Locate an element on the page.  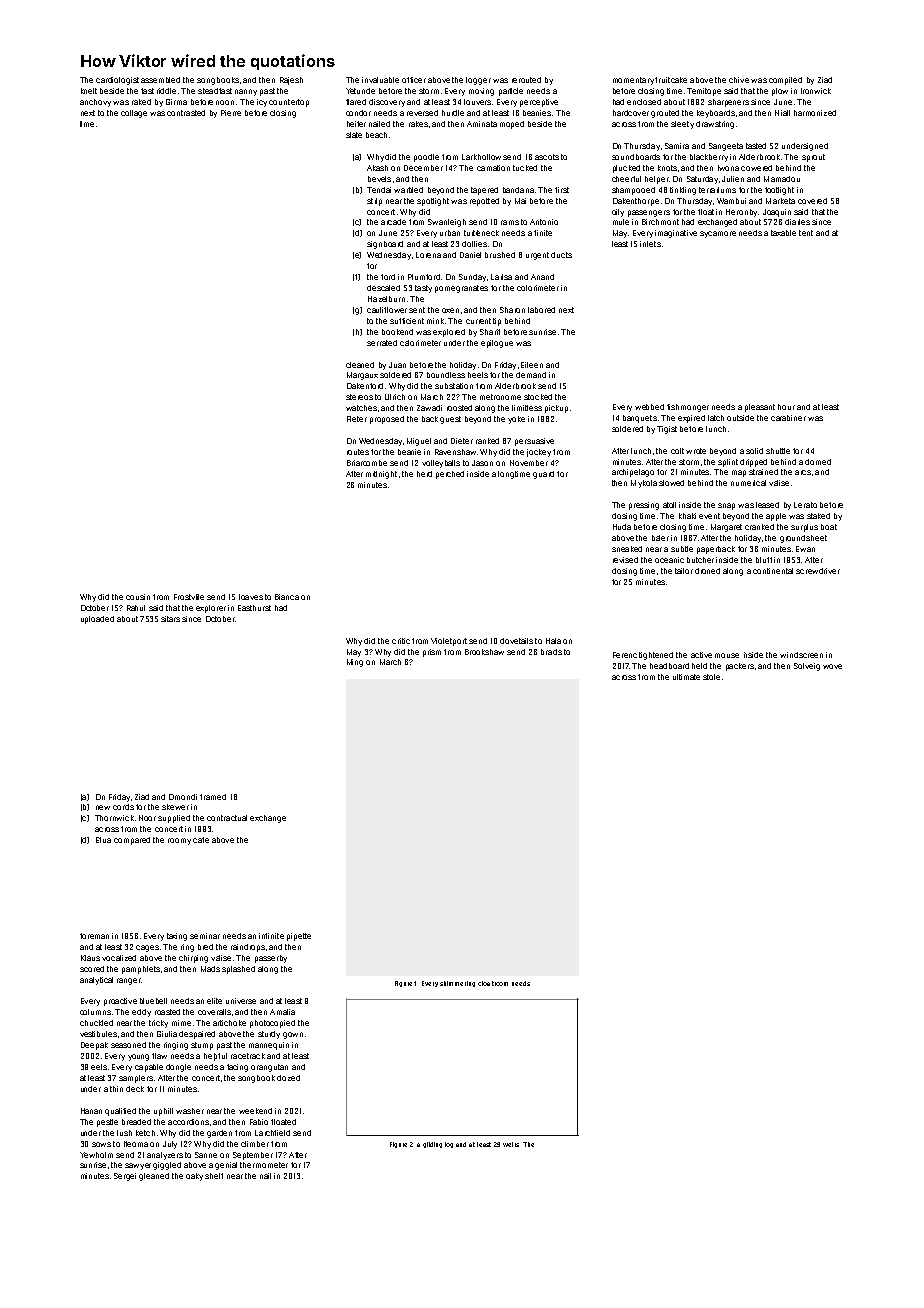
gliding is located at coordinates (432, 1145).
